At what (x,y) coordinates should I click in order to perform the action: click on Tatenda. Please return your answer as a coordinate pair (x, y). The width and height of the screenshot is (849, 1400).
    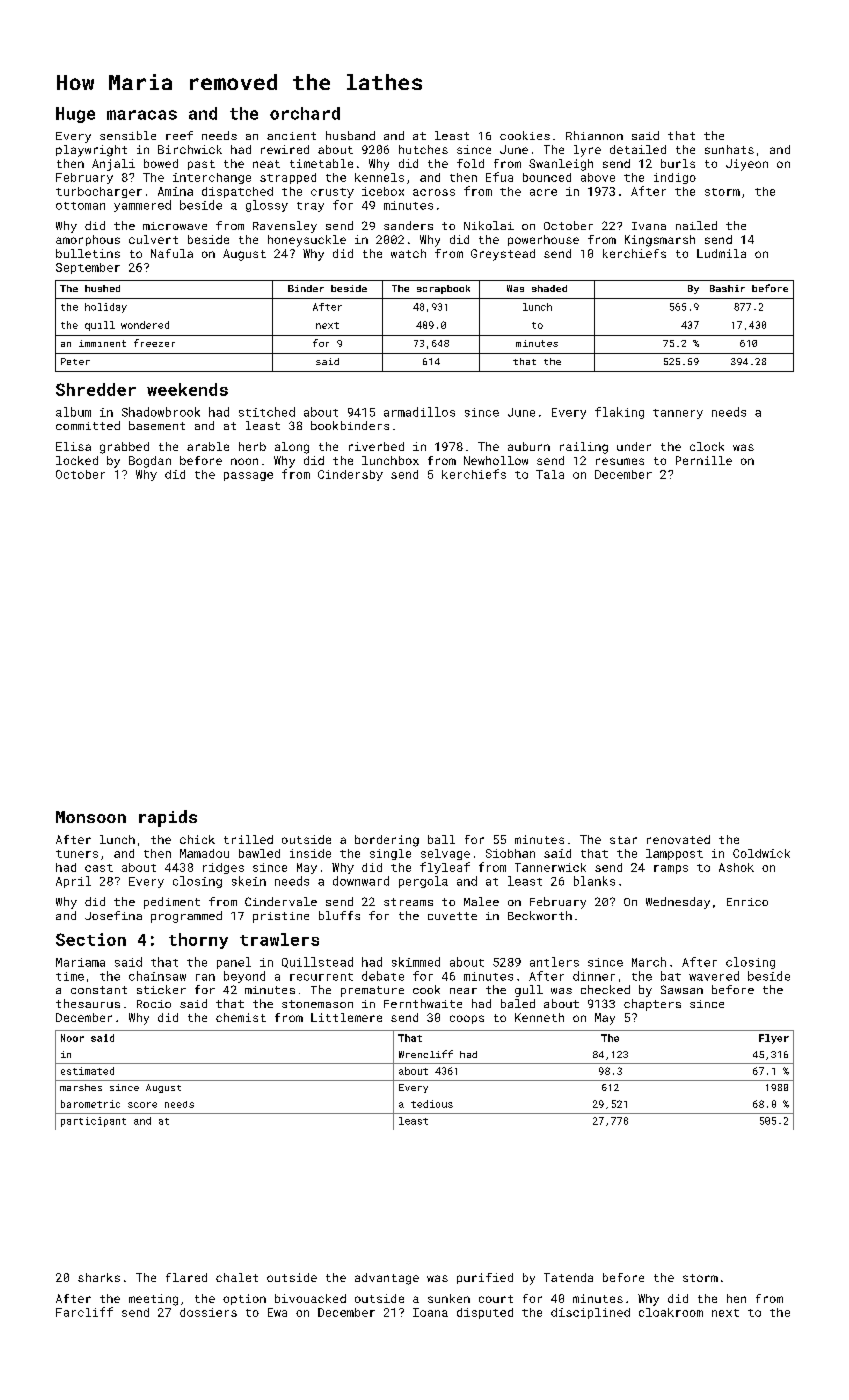
    Looking at the image, I should click on (568, 1277).
